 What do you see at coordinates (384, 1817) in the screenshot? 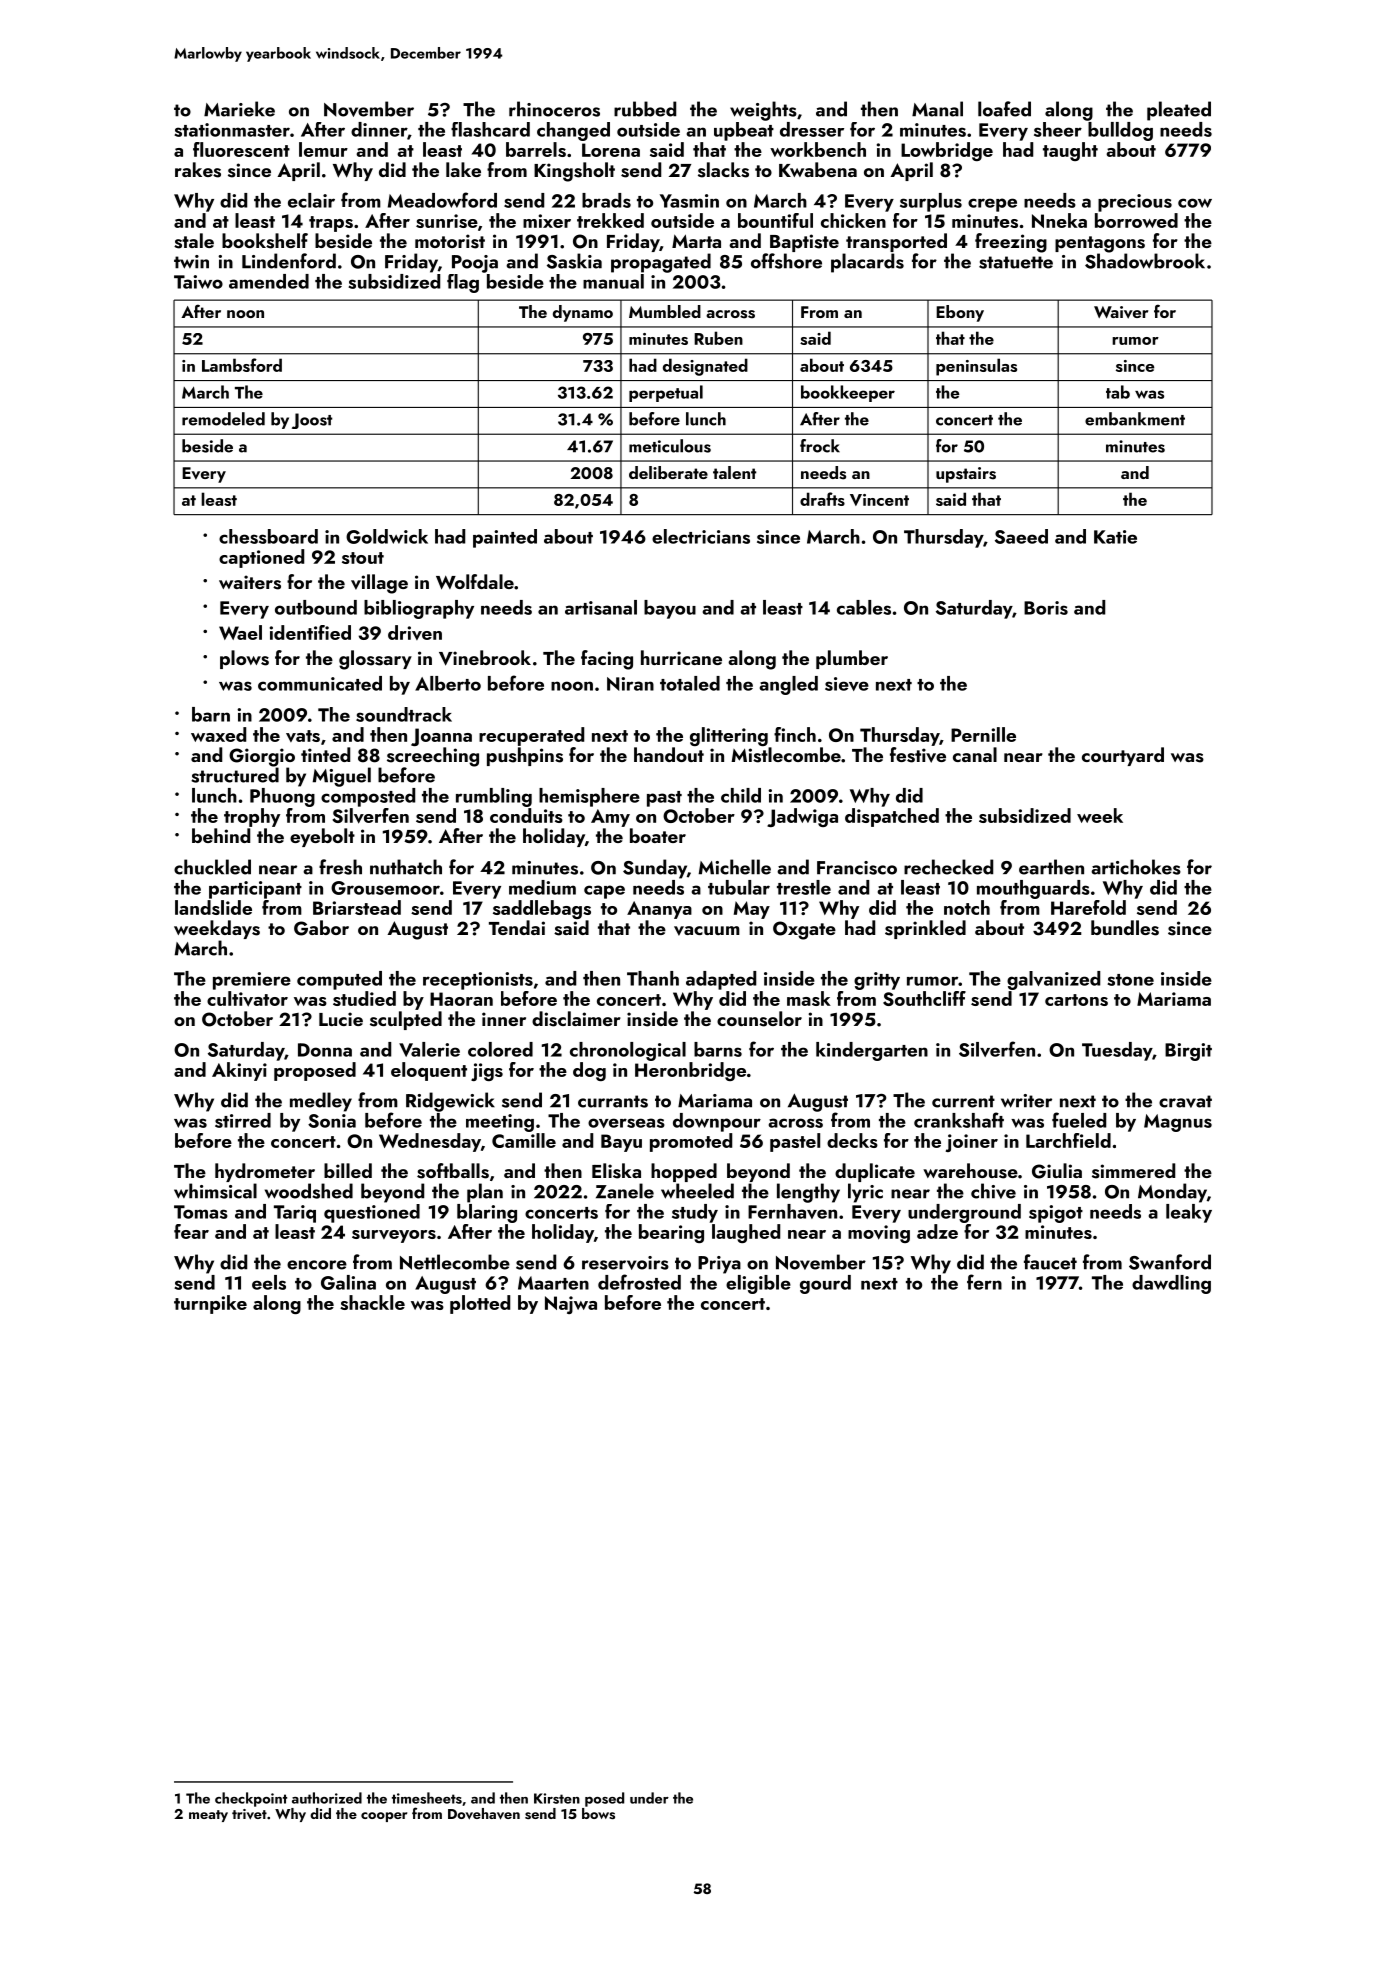
I see `cooper` at bounding box center [384, 1817].
